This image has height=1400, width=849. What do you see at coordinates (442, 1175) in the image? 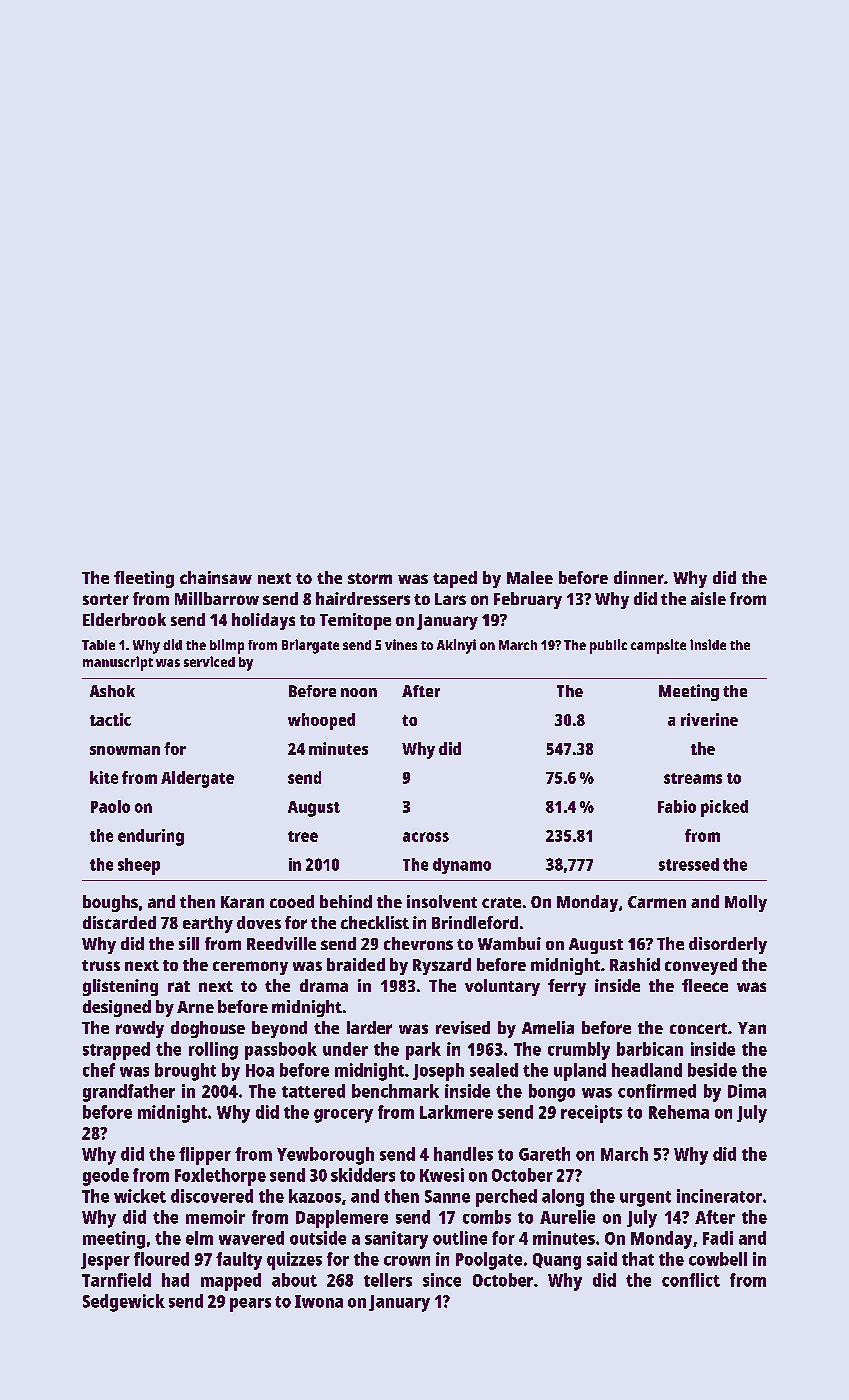
I see `Kwesi` at bounding box center [442, 1175].
